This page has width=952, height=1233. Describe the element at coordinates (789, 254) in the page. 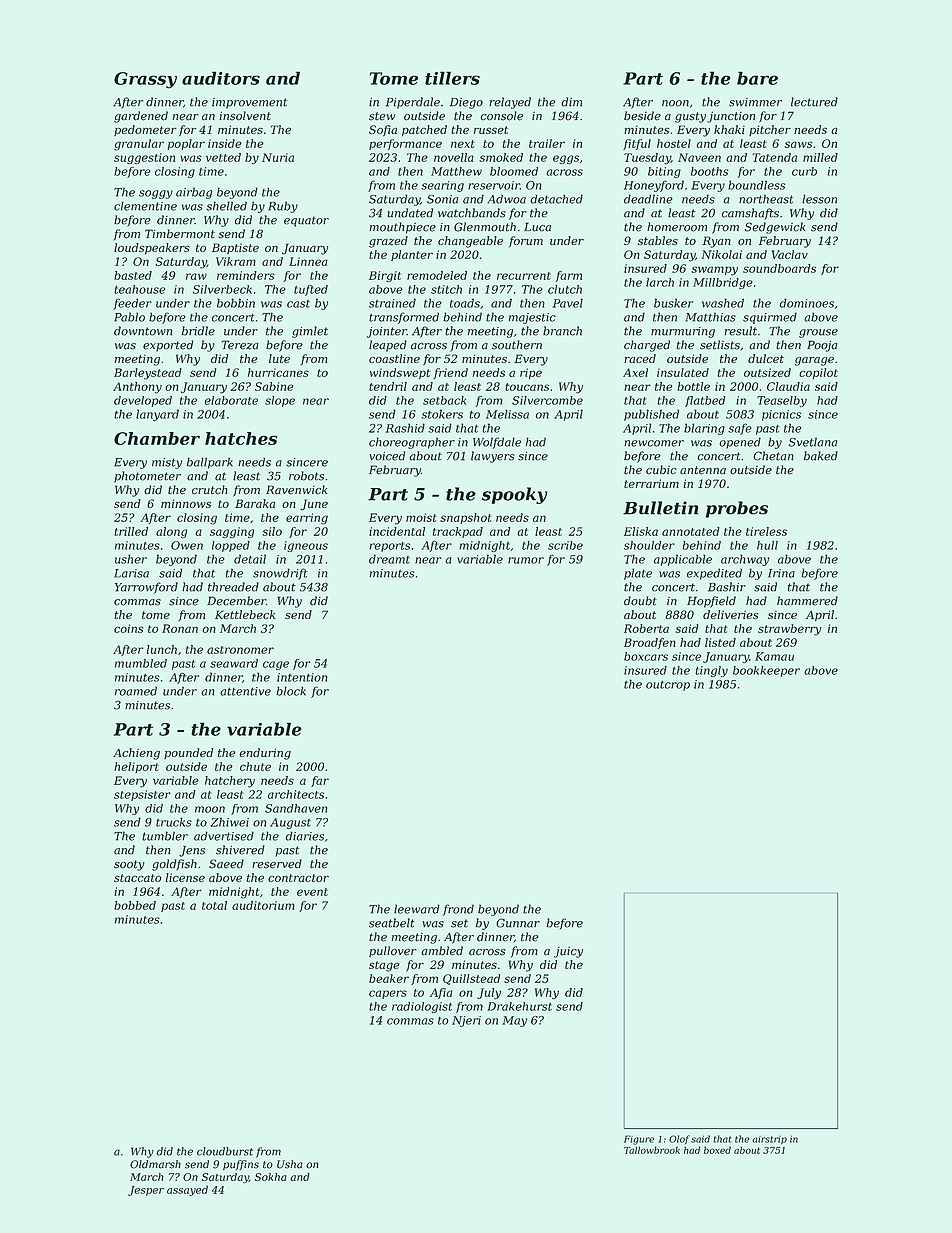

I see `Vaclav` at that location.
